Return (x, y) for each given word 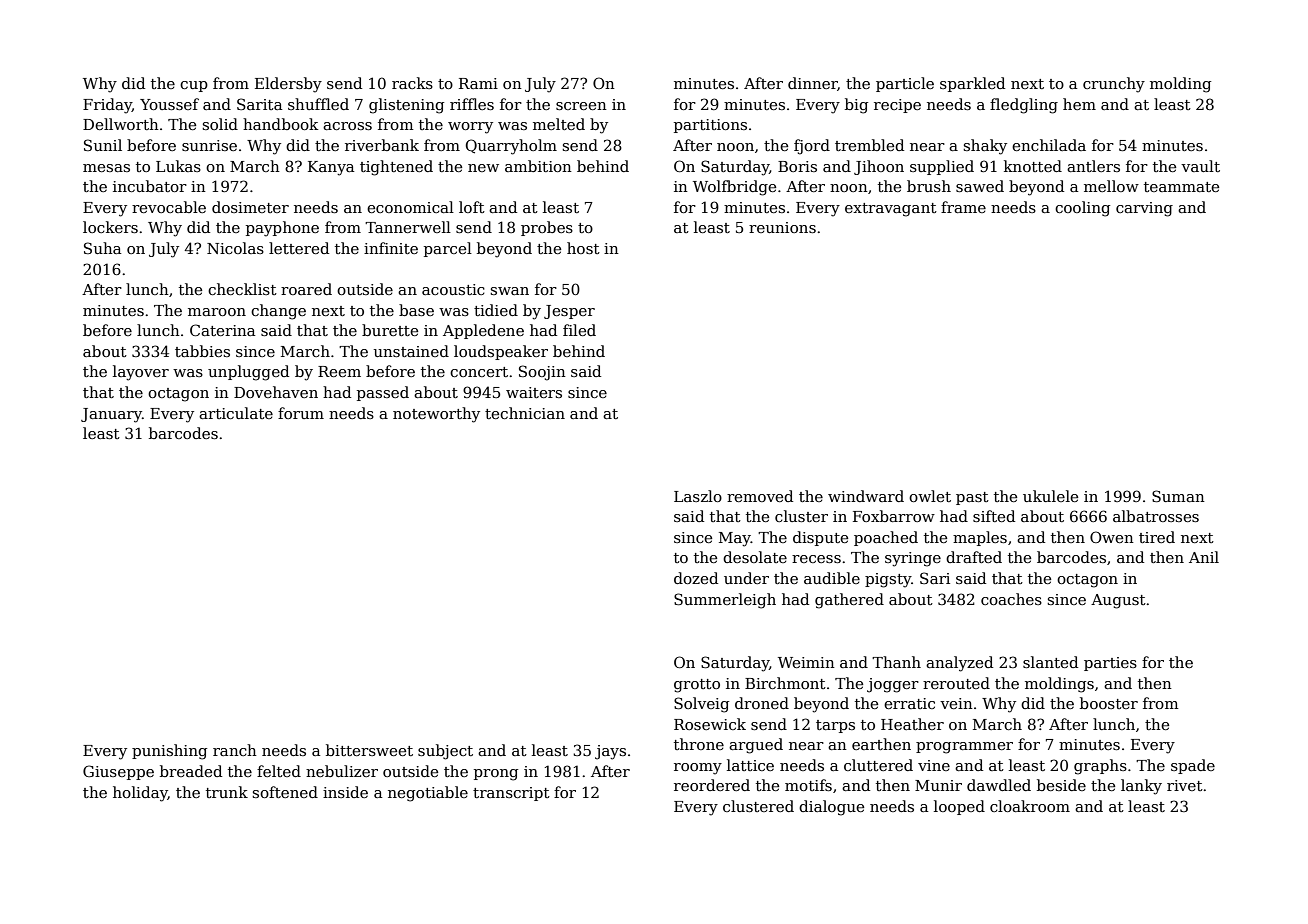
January (111, 415)
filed (579, 330)
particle (905, 84)
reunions (782, 227)
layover (141, 373)
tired (1157, 537)
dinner (813, 84)
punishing (169, 752)
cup (194, 86)
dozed (696, 578)
